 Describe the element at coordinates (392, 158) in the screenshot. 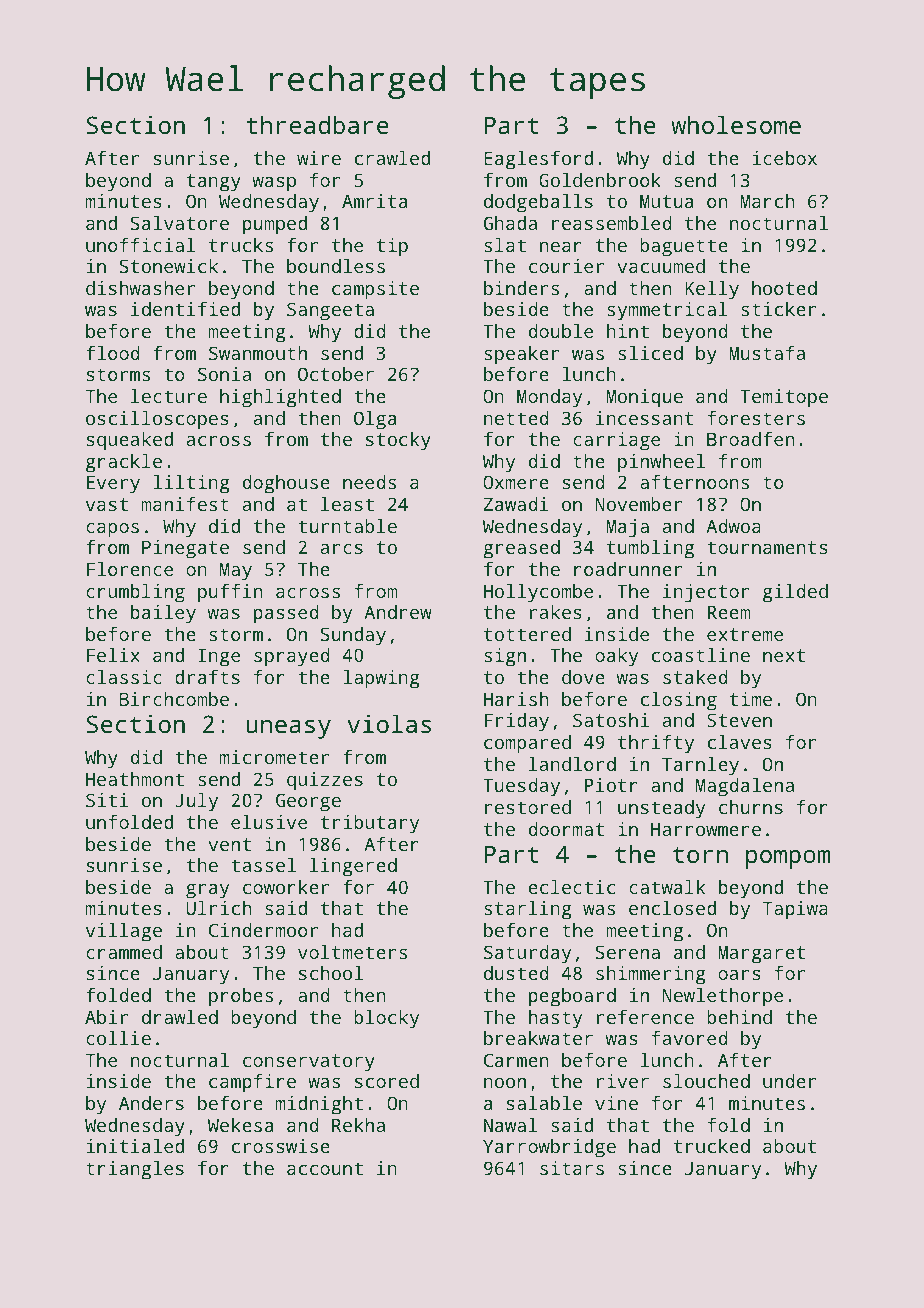

I see `crawled` at that location.
